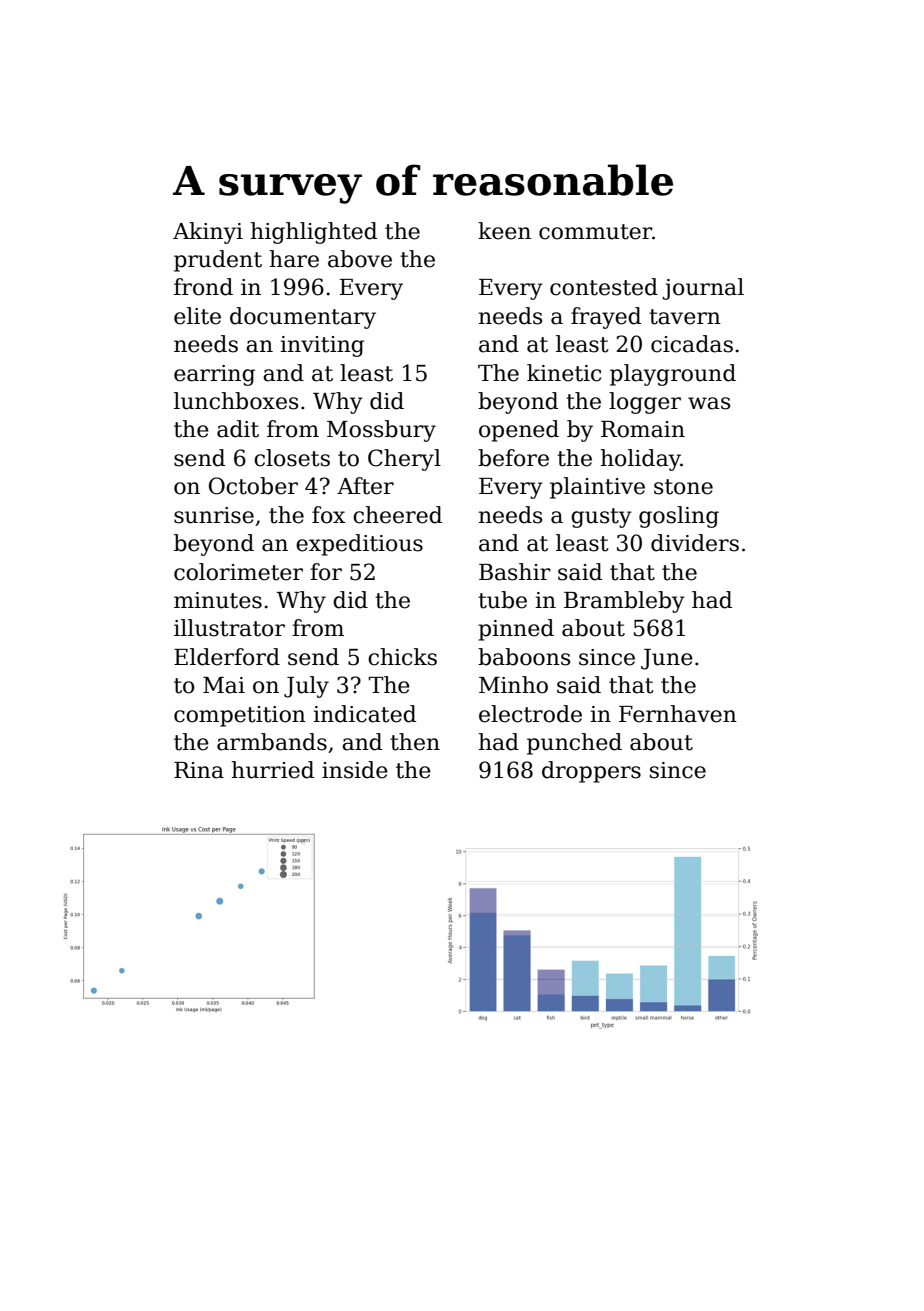  Describe the element at coordinates (564, 373) in the document. I see `kinetic` at that location.
